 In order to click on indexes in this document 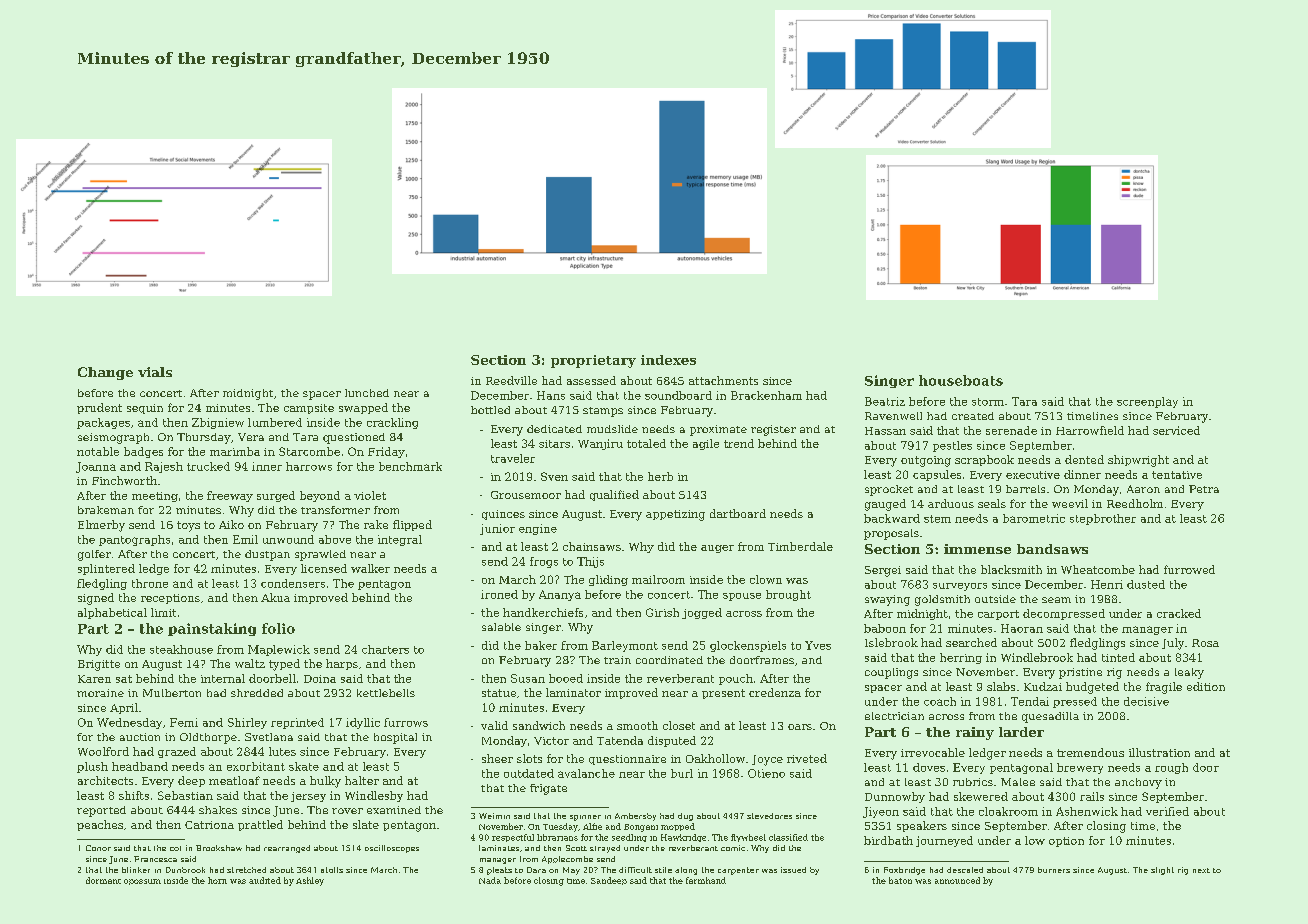, I will do `click(668, 360)`.
